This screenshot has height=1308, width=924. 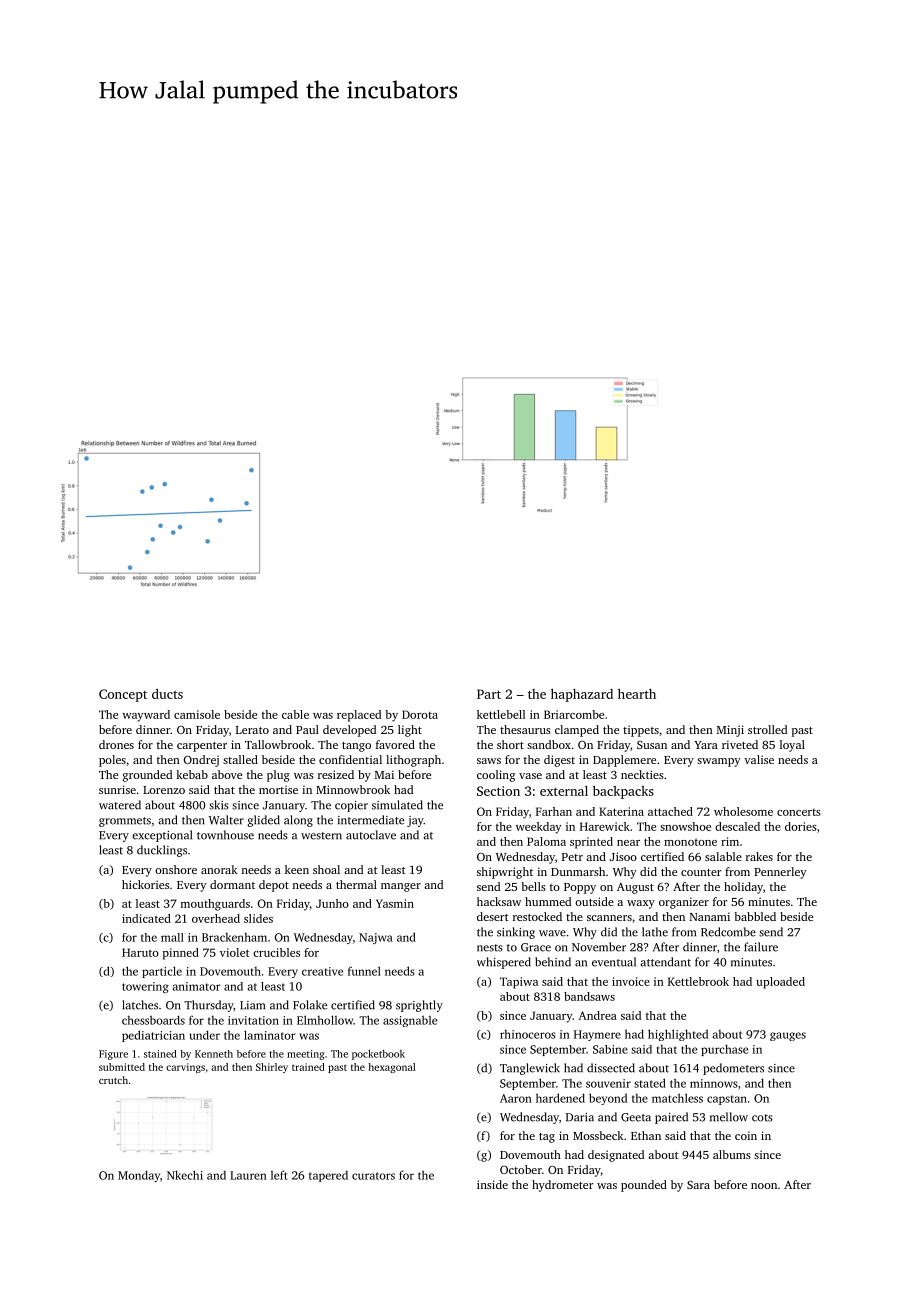 What do you see at coordinates (637, 694) in the screenshot?
I see `hearth` at bounding box center [637, 694].
